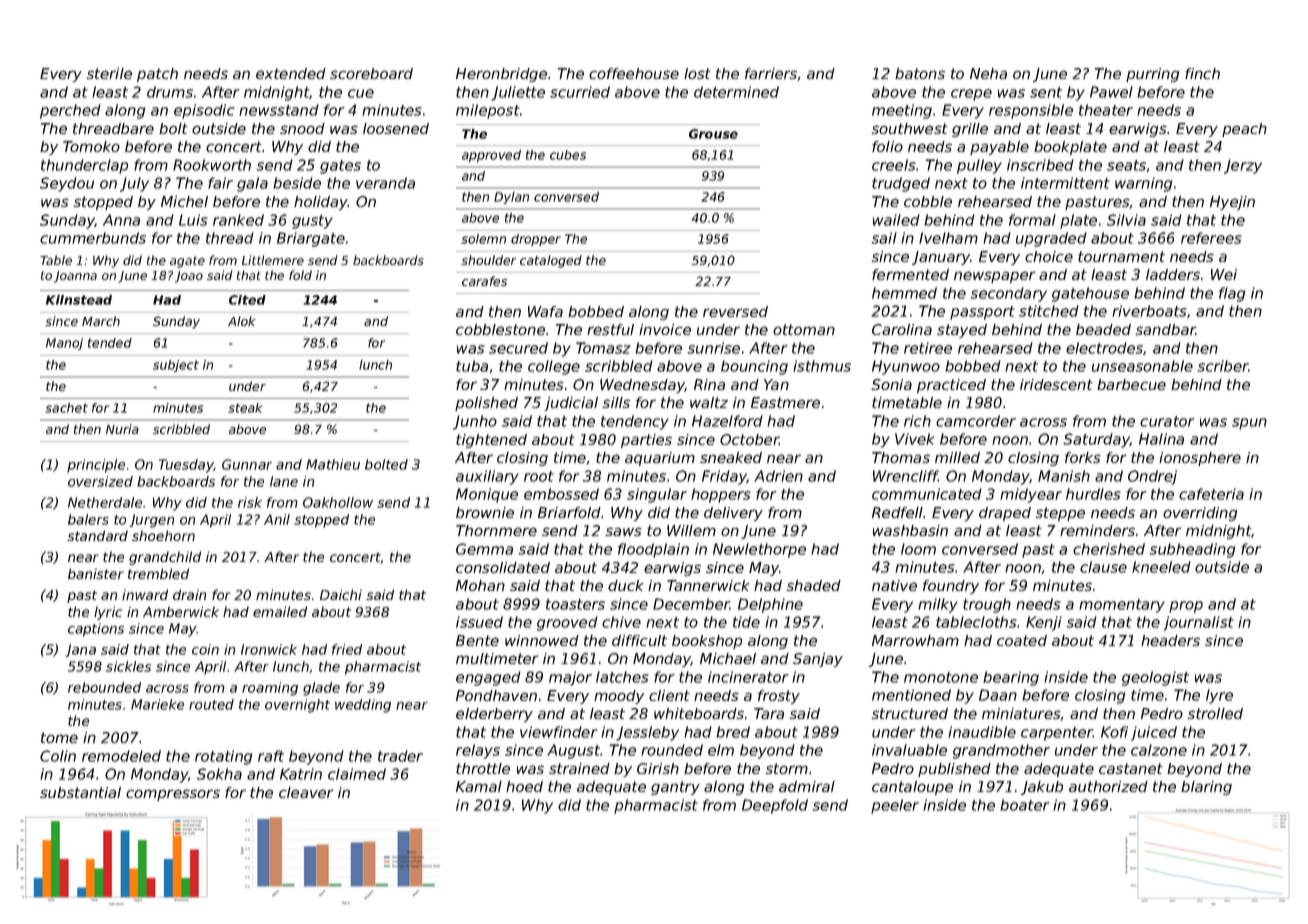 The image size is (1308, 924). I want to click on sterile, so click(109, 73).
